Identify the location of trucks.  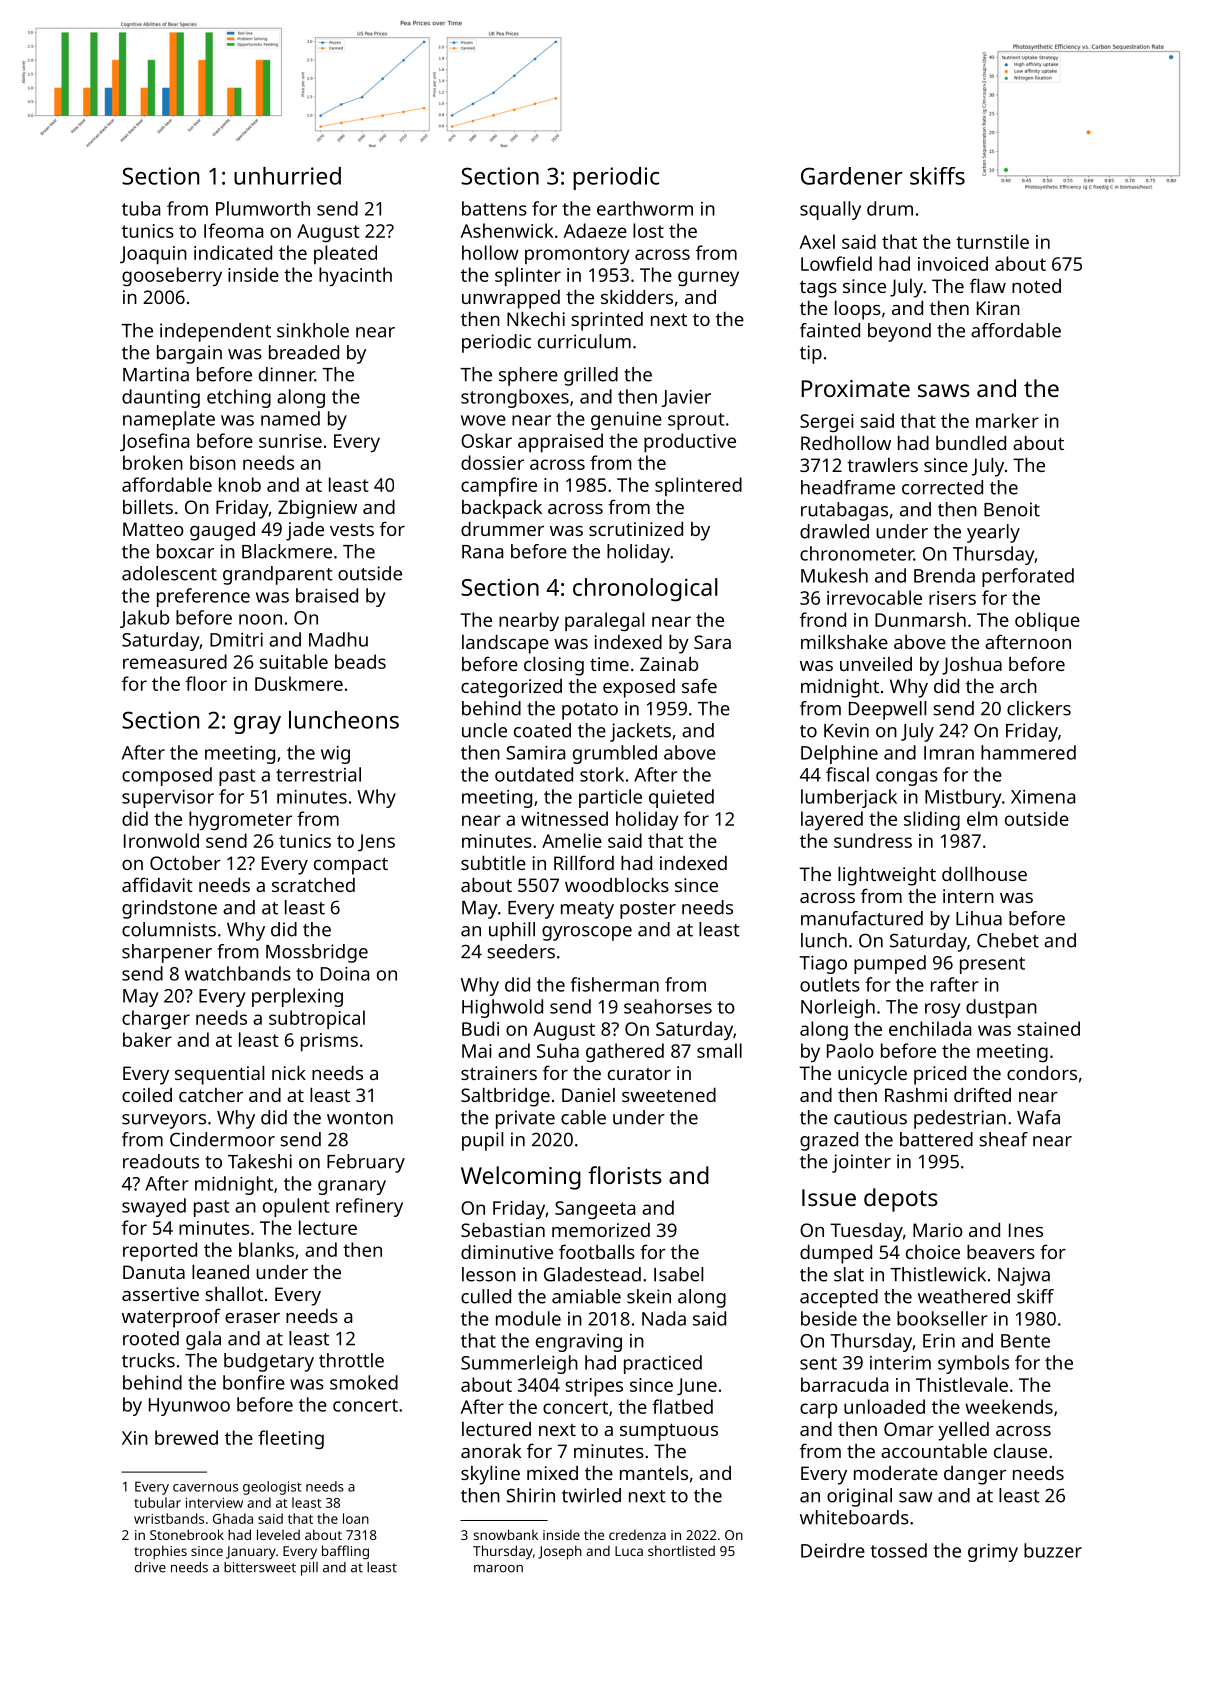
(148, 1360).
